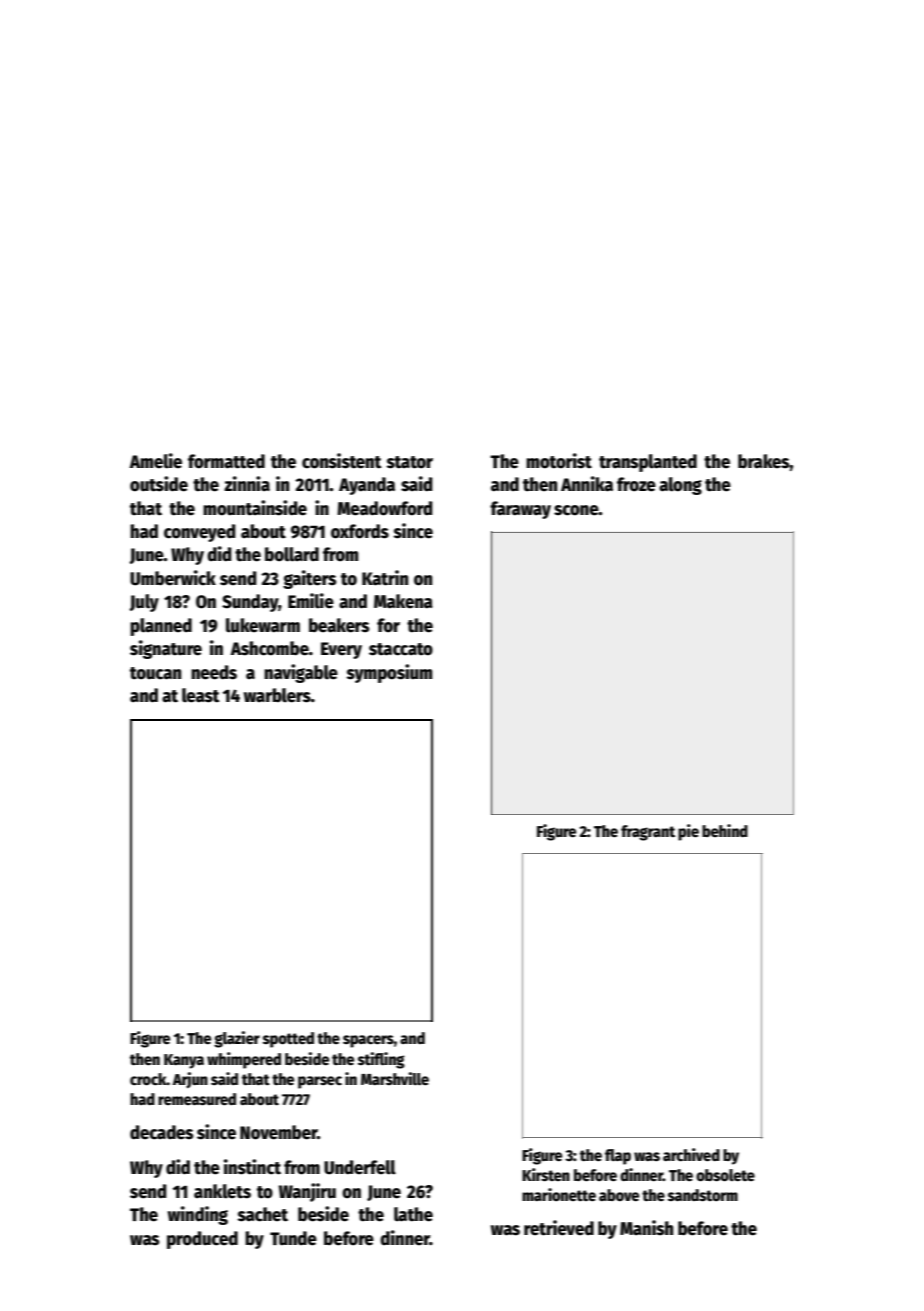  Describe the element at coordinates (648, 833) in the page. I see `fragrant` at that location.
